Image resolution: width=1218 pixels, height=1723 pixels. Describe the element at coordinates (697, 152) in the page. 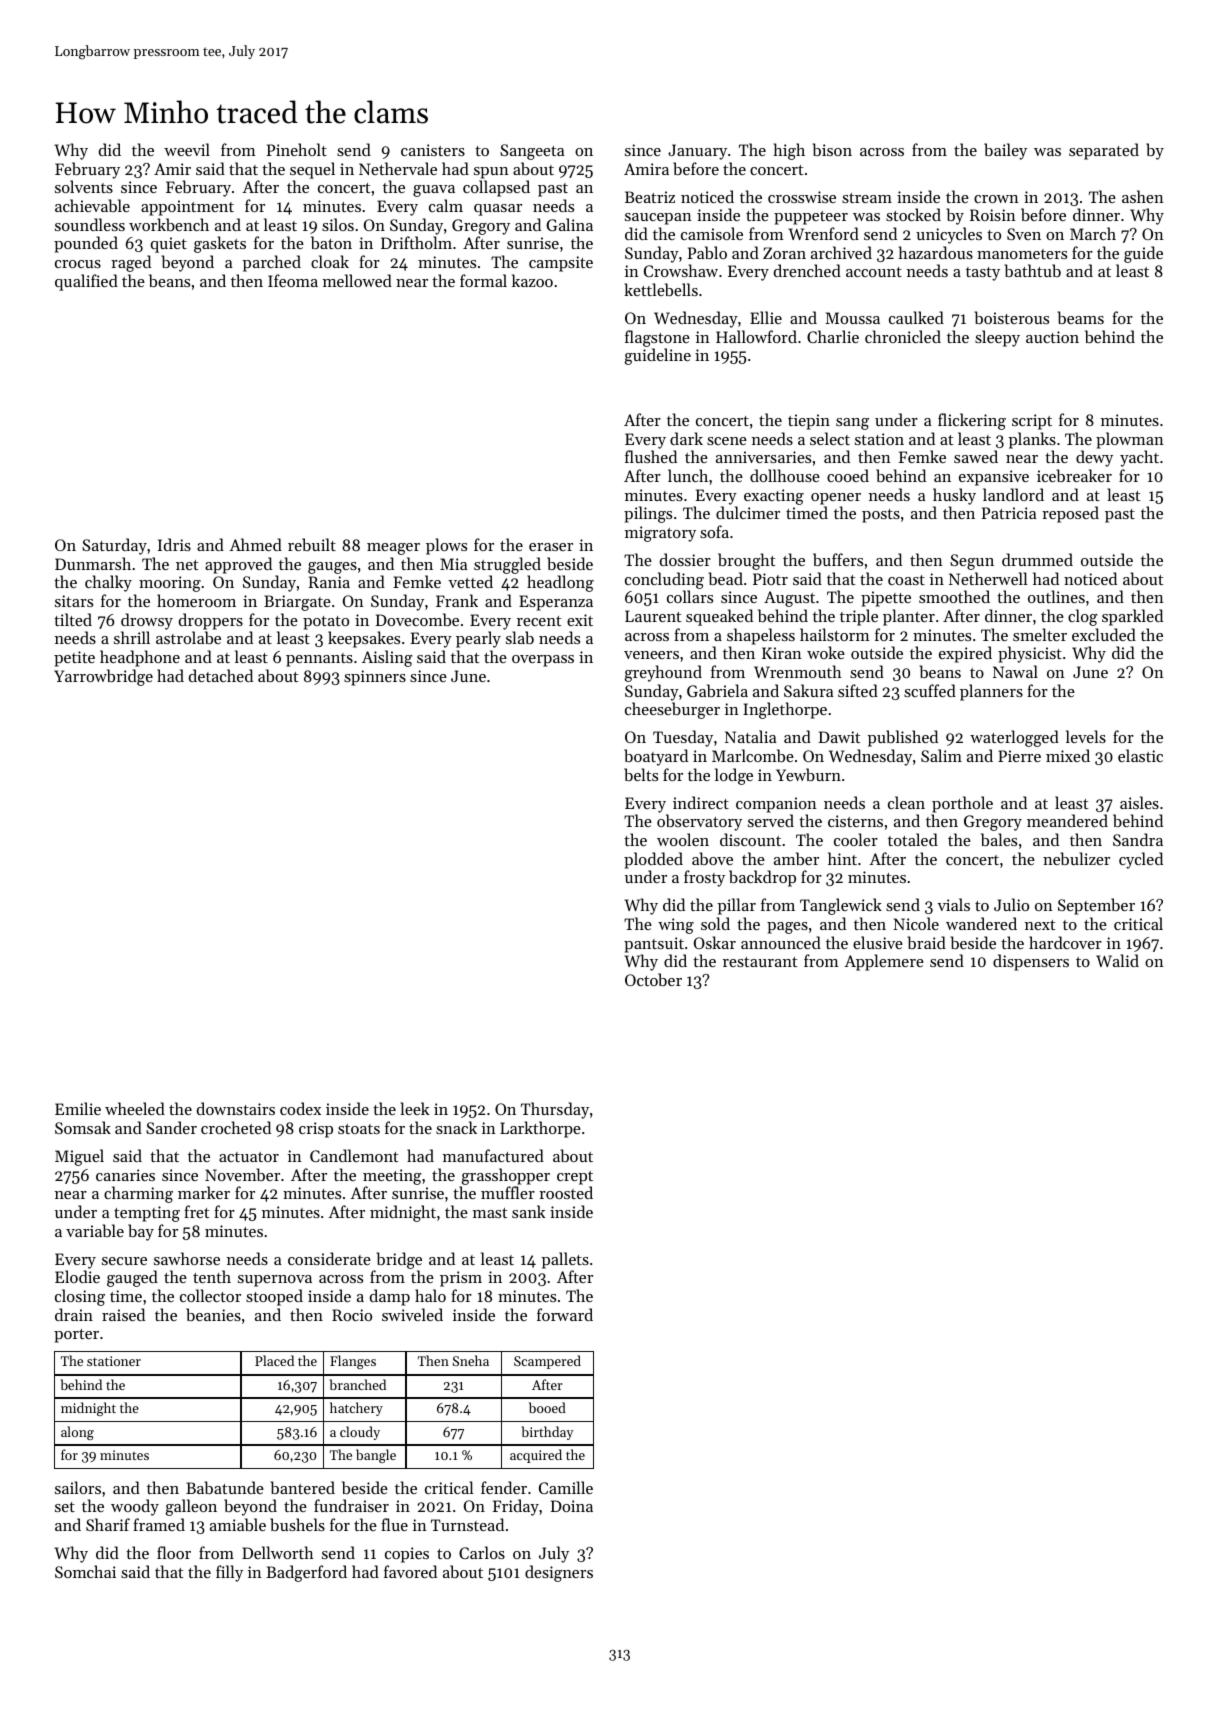

I see `January` at that location.
